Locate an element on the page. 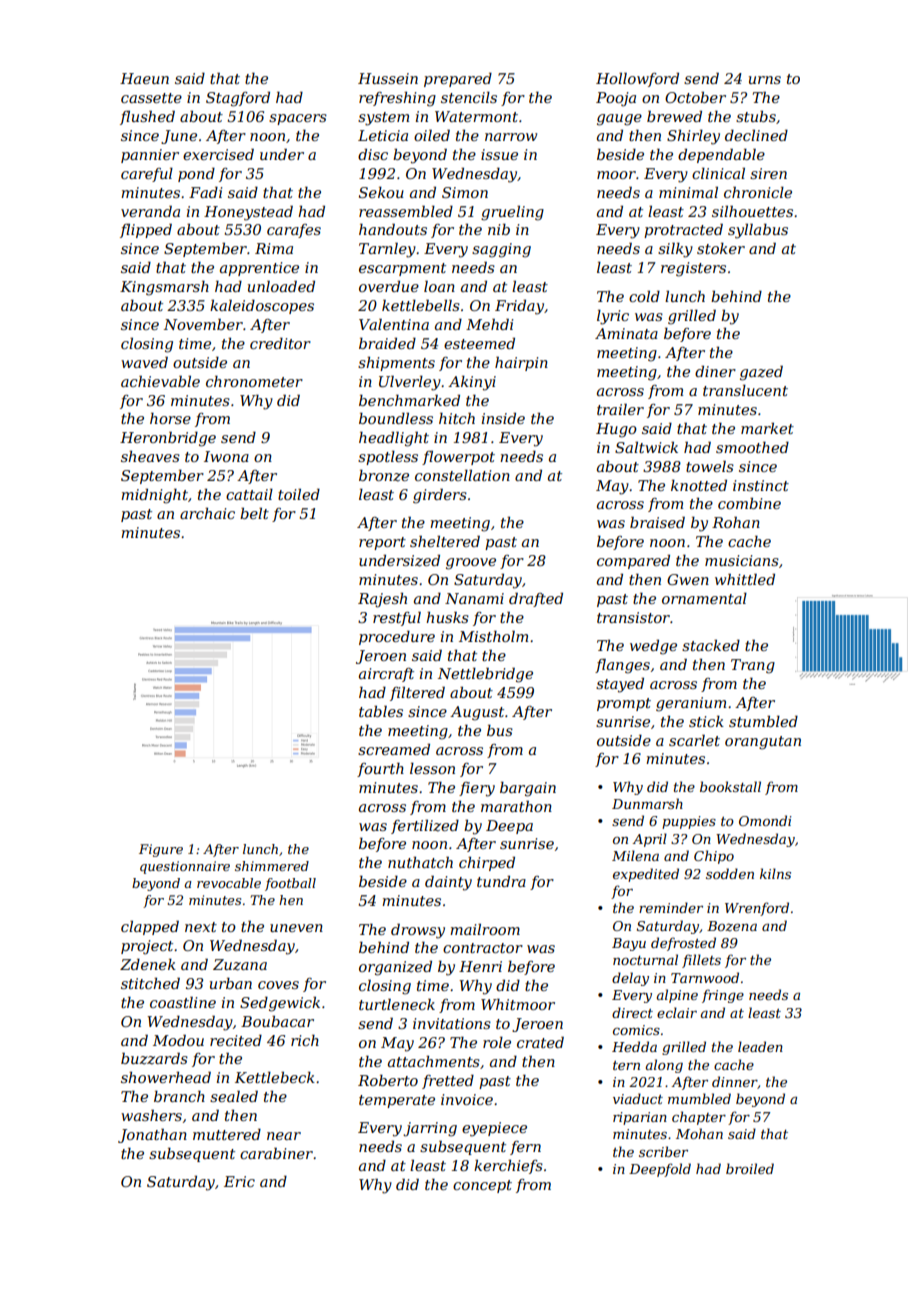  exercised is located at coordinates (218, 154).
